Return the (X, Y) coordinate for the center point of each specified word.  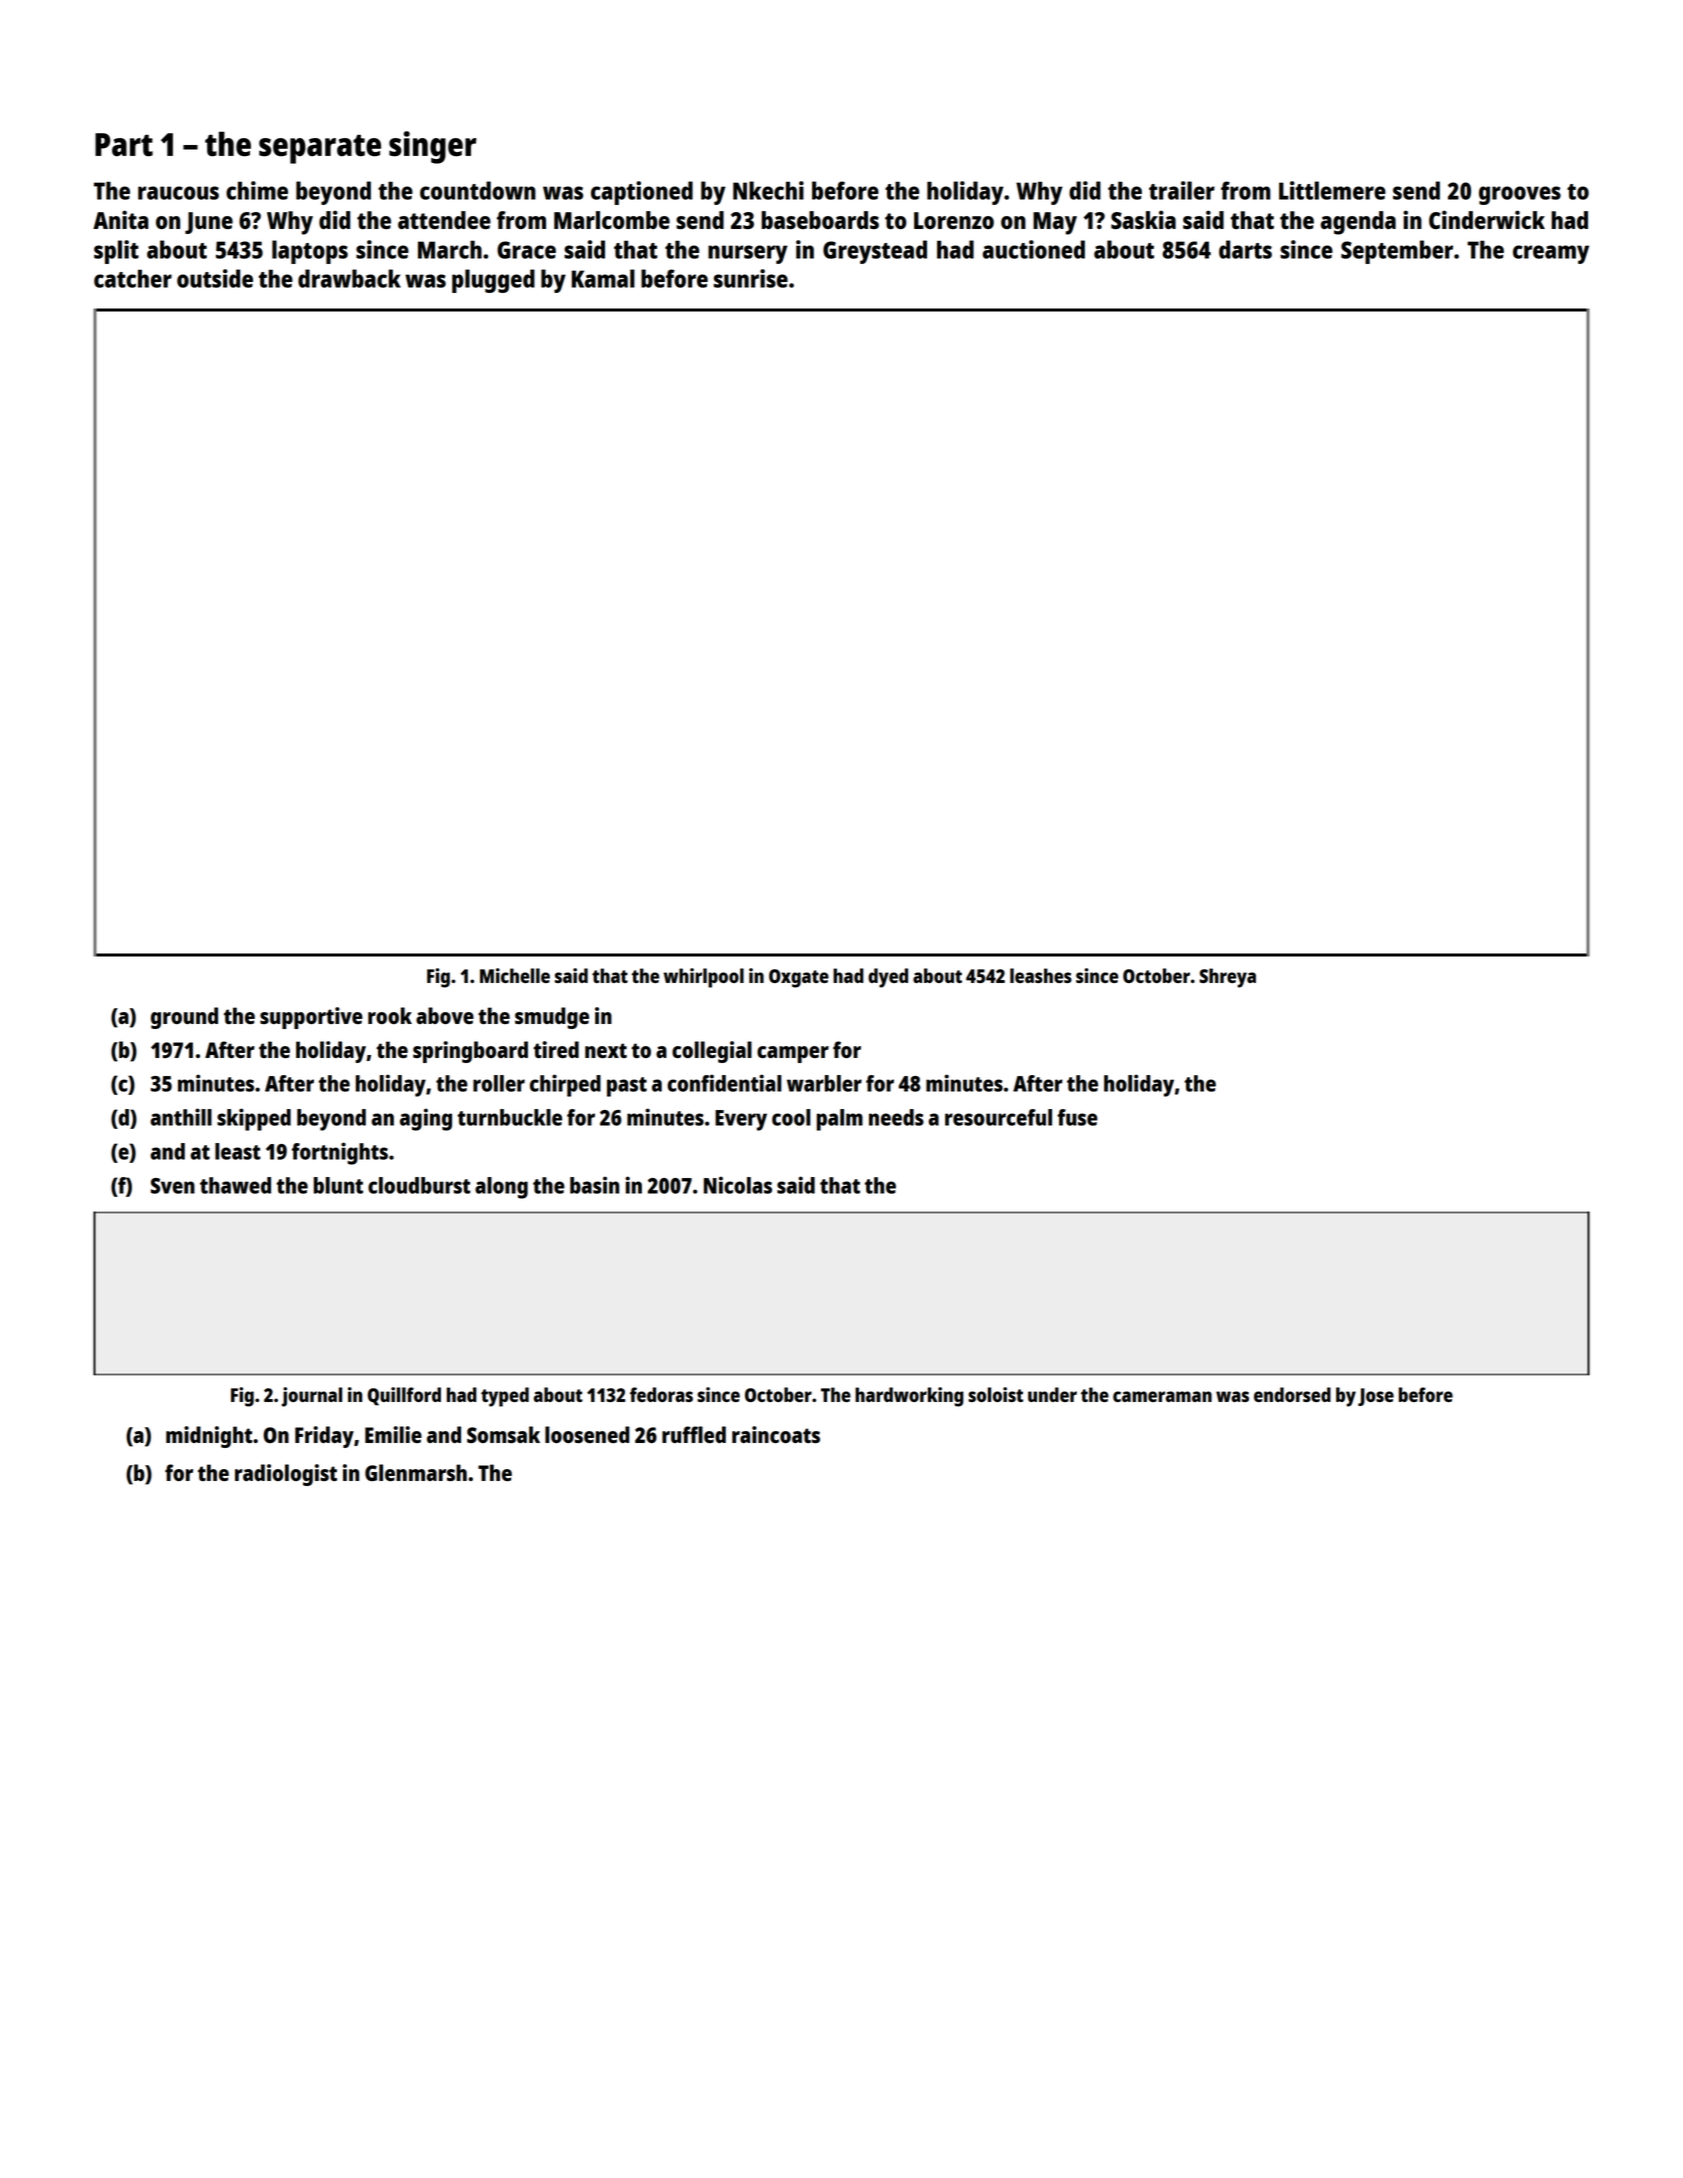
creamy (1551, 254)
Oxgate (799, 978)
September (1397, 252)
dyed (888, 978)
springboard (470, 1052)
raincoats (776, 1434)
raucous (178, 193)
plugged (493, 281)
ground (184, 1018)
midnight (209, 1437)
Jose (1376, 1397)
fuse (1077, 1117)
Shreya (1227, 978)
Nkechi (768, 190)
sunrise (751, 278)
